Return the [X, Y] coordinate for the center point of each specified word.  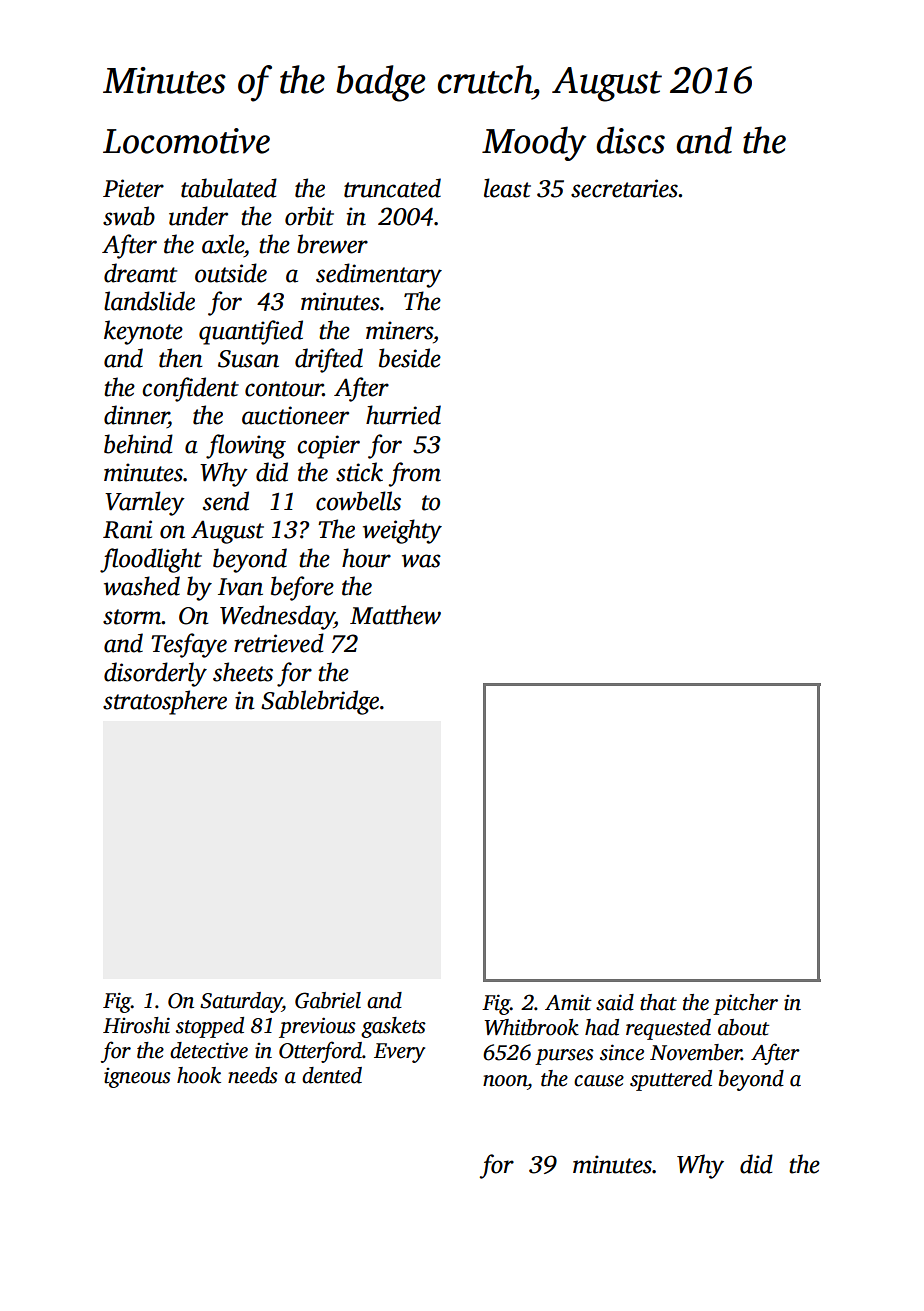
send [226, 501]
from [415, 474]
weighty [402, 531]
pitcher [745, 1004]
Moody [534, 143]
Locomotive [186, 141]
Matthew [395, 615]
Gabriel [328, 1000]
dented [332, 1075]
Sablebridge [320, 702]
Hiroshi [136, 1025]
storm [132, 617]
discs [630, 140]
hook [199, 1075]
